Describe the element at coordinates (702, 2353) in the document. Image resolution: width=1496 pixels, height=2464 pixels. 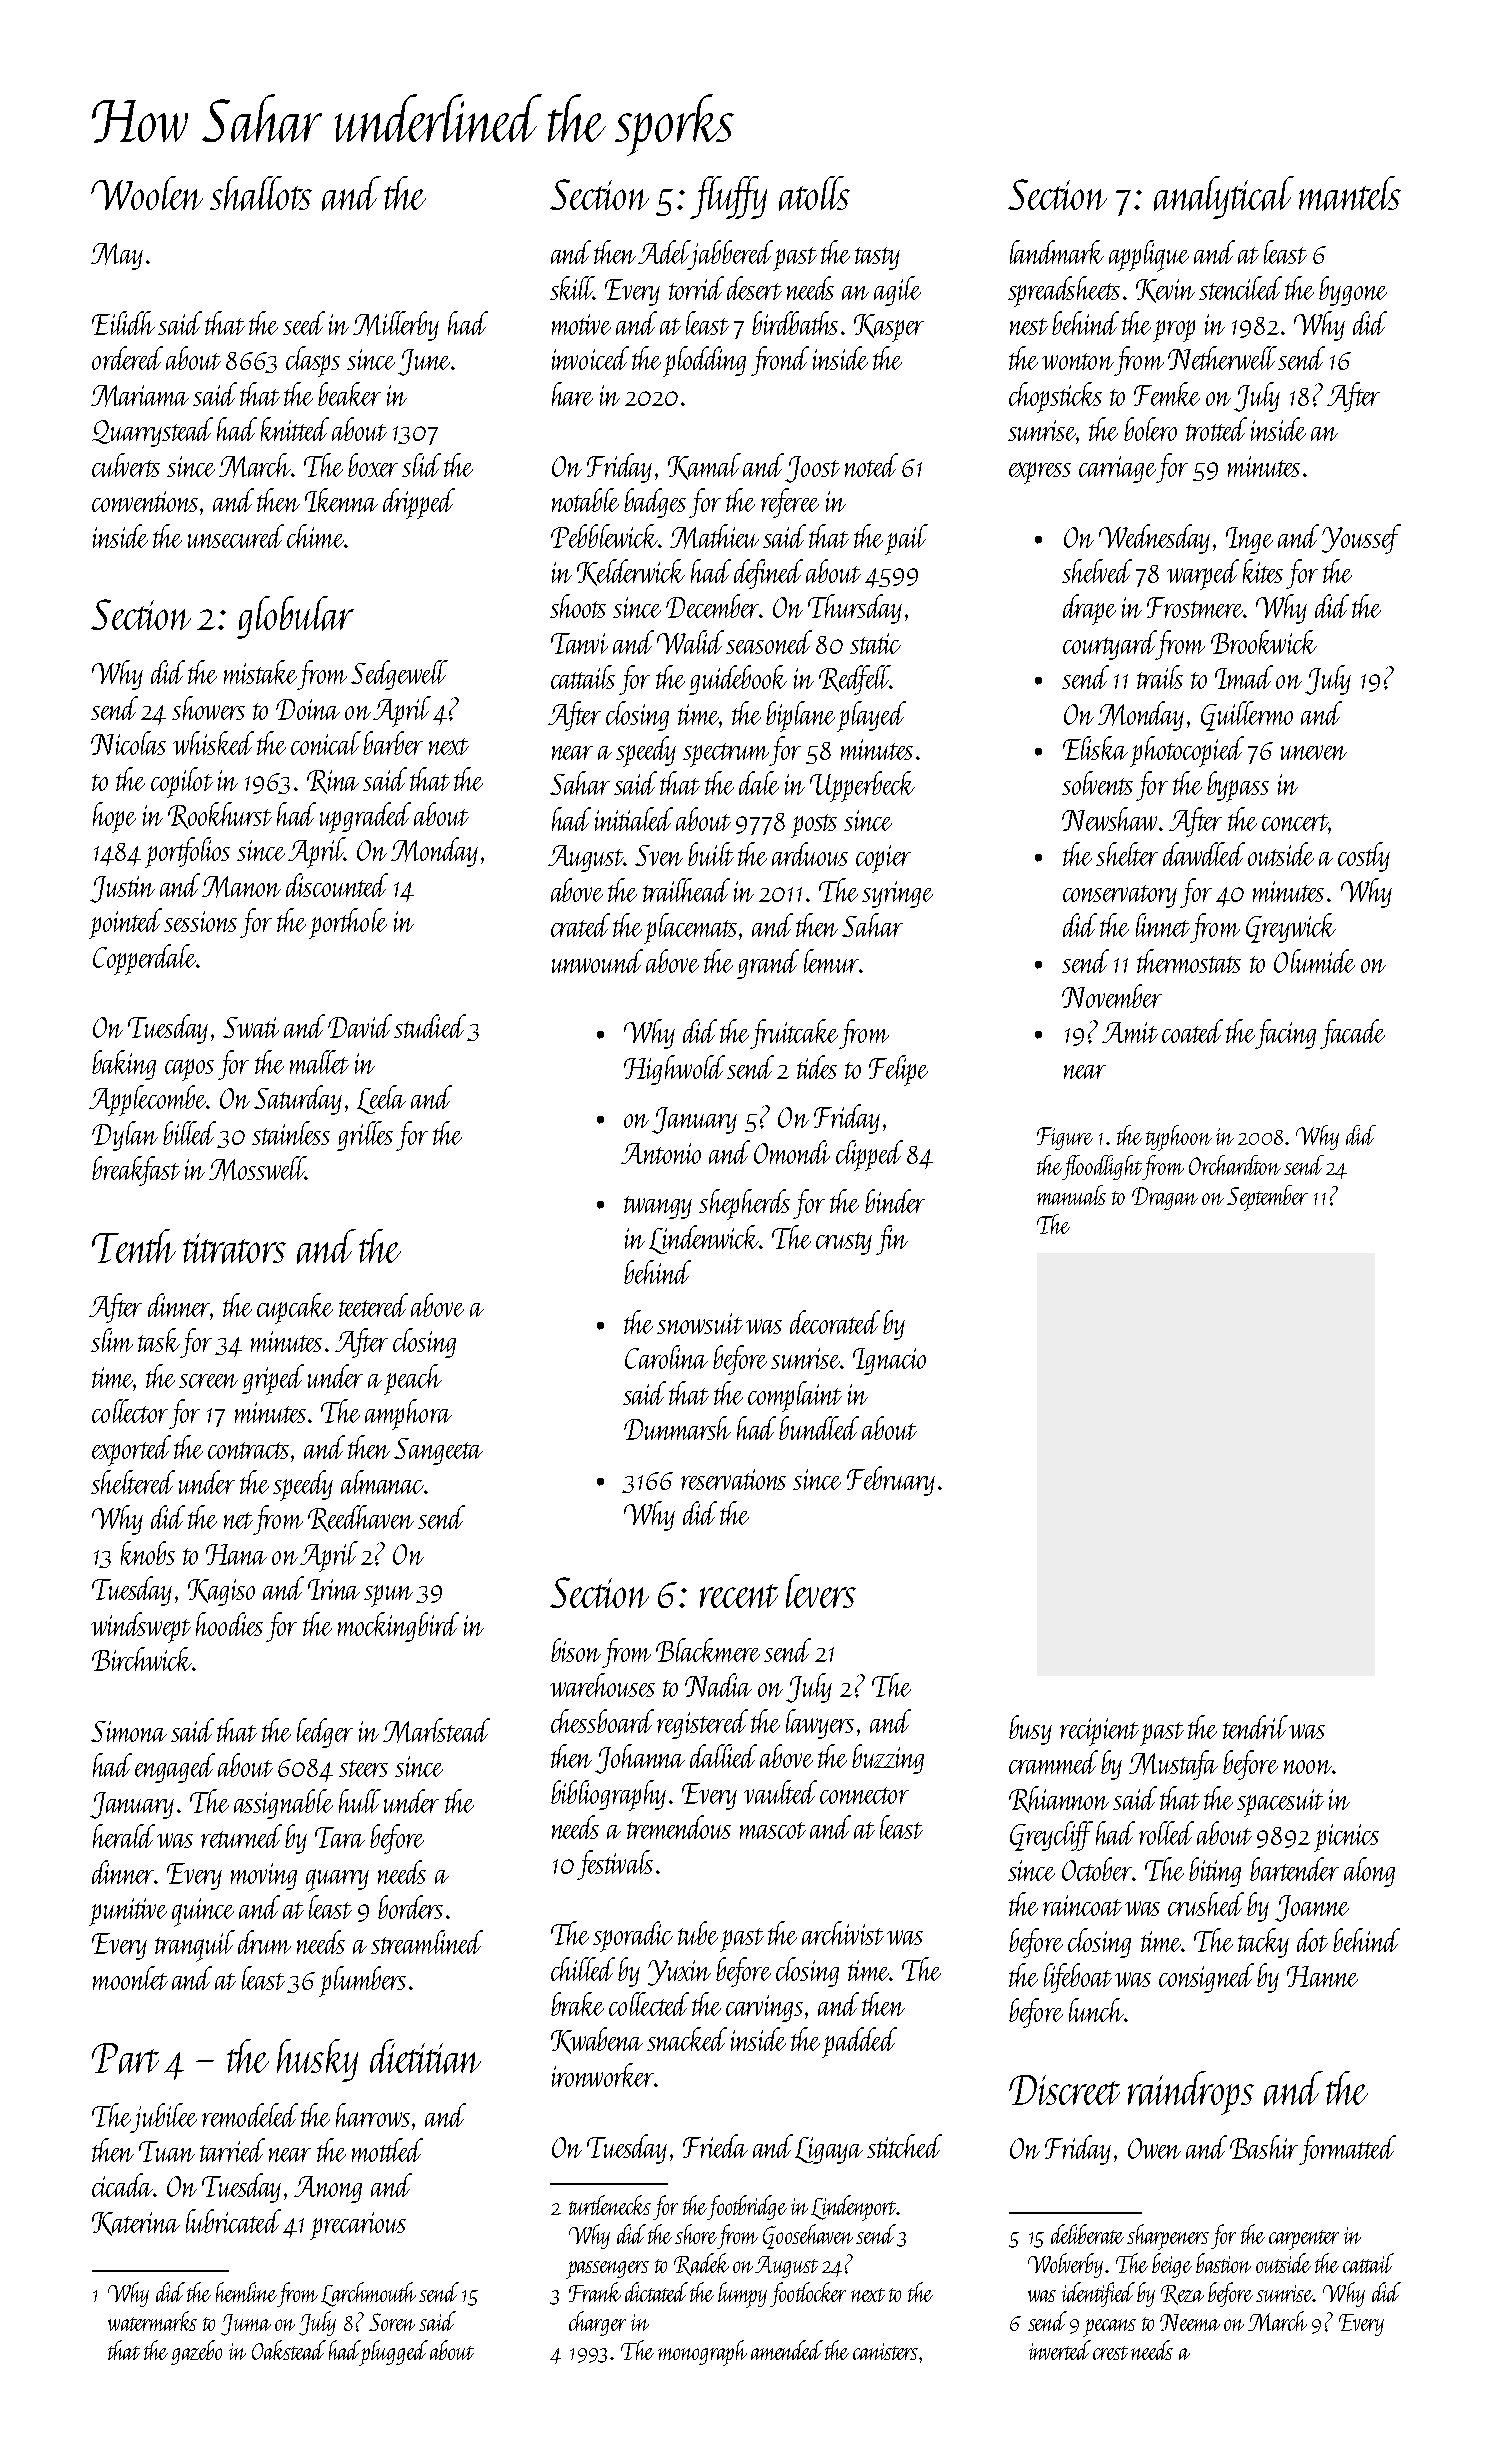
I see `monograph` at that location.
